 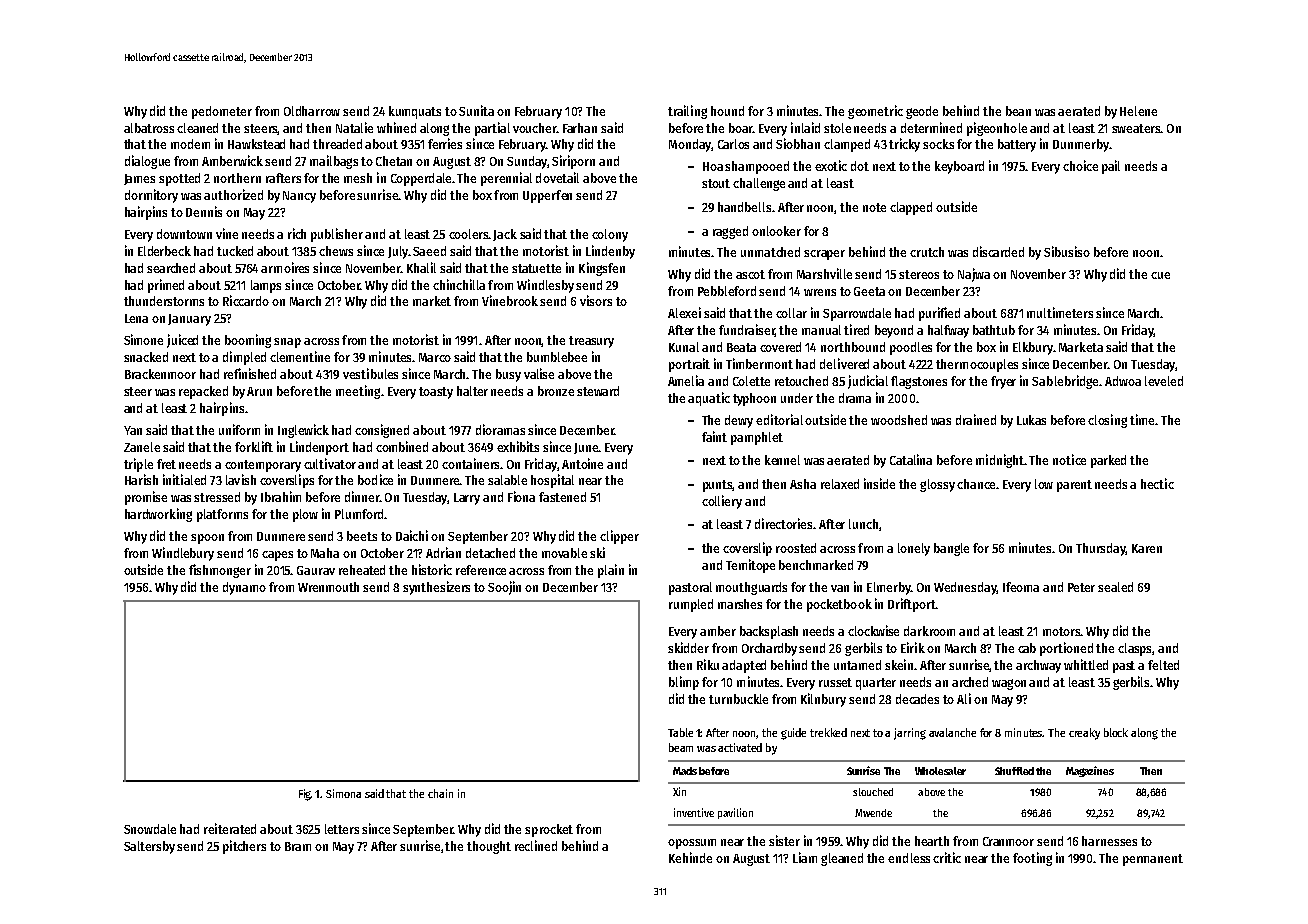 What do you see at coordinates (149, 847) in the screenshot?
I see `Saltersby` at bounding box center [149, 847].
